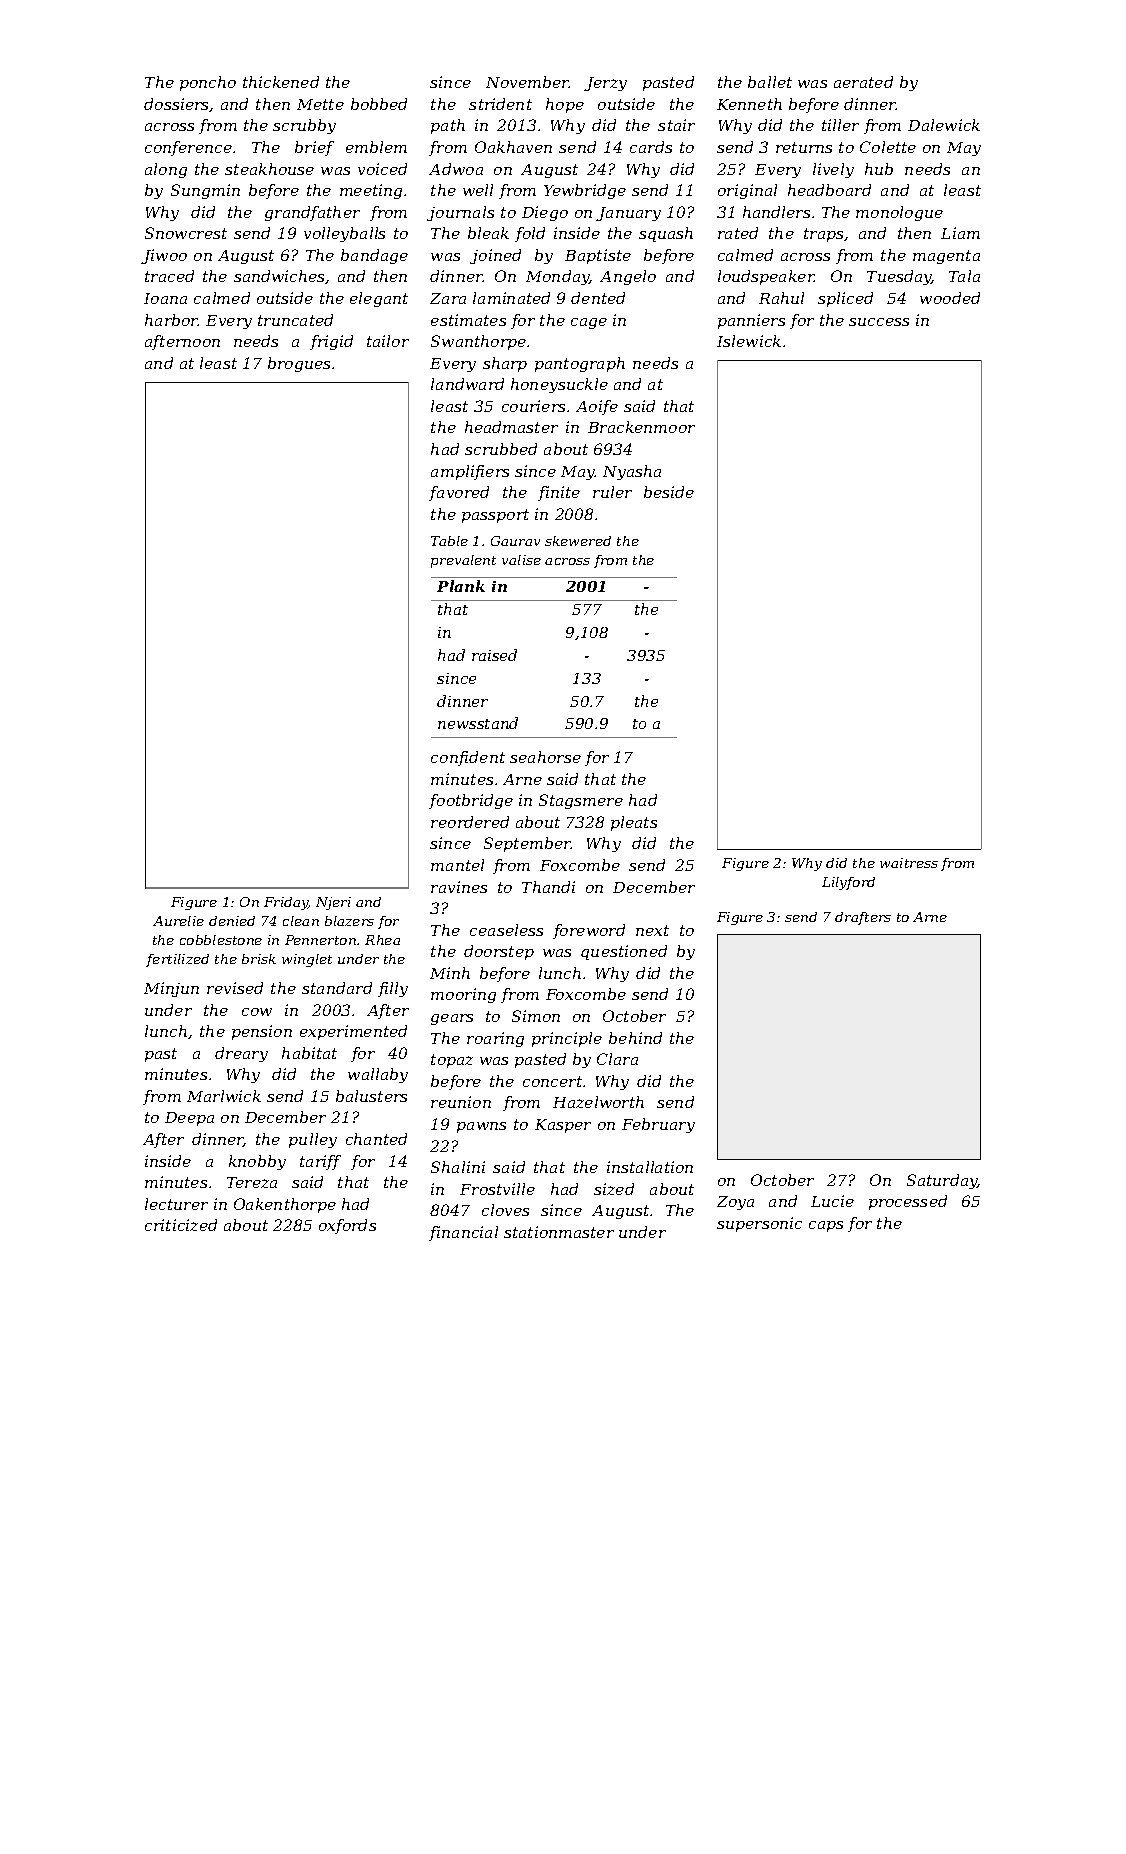 This document has height=1854, width=1126. What do you see at coordinates (286, 903) in the document?
I see `Friday` at bounding box center [286, 903].
